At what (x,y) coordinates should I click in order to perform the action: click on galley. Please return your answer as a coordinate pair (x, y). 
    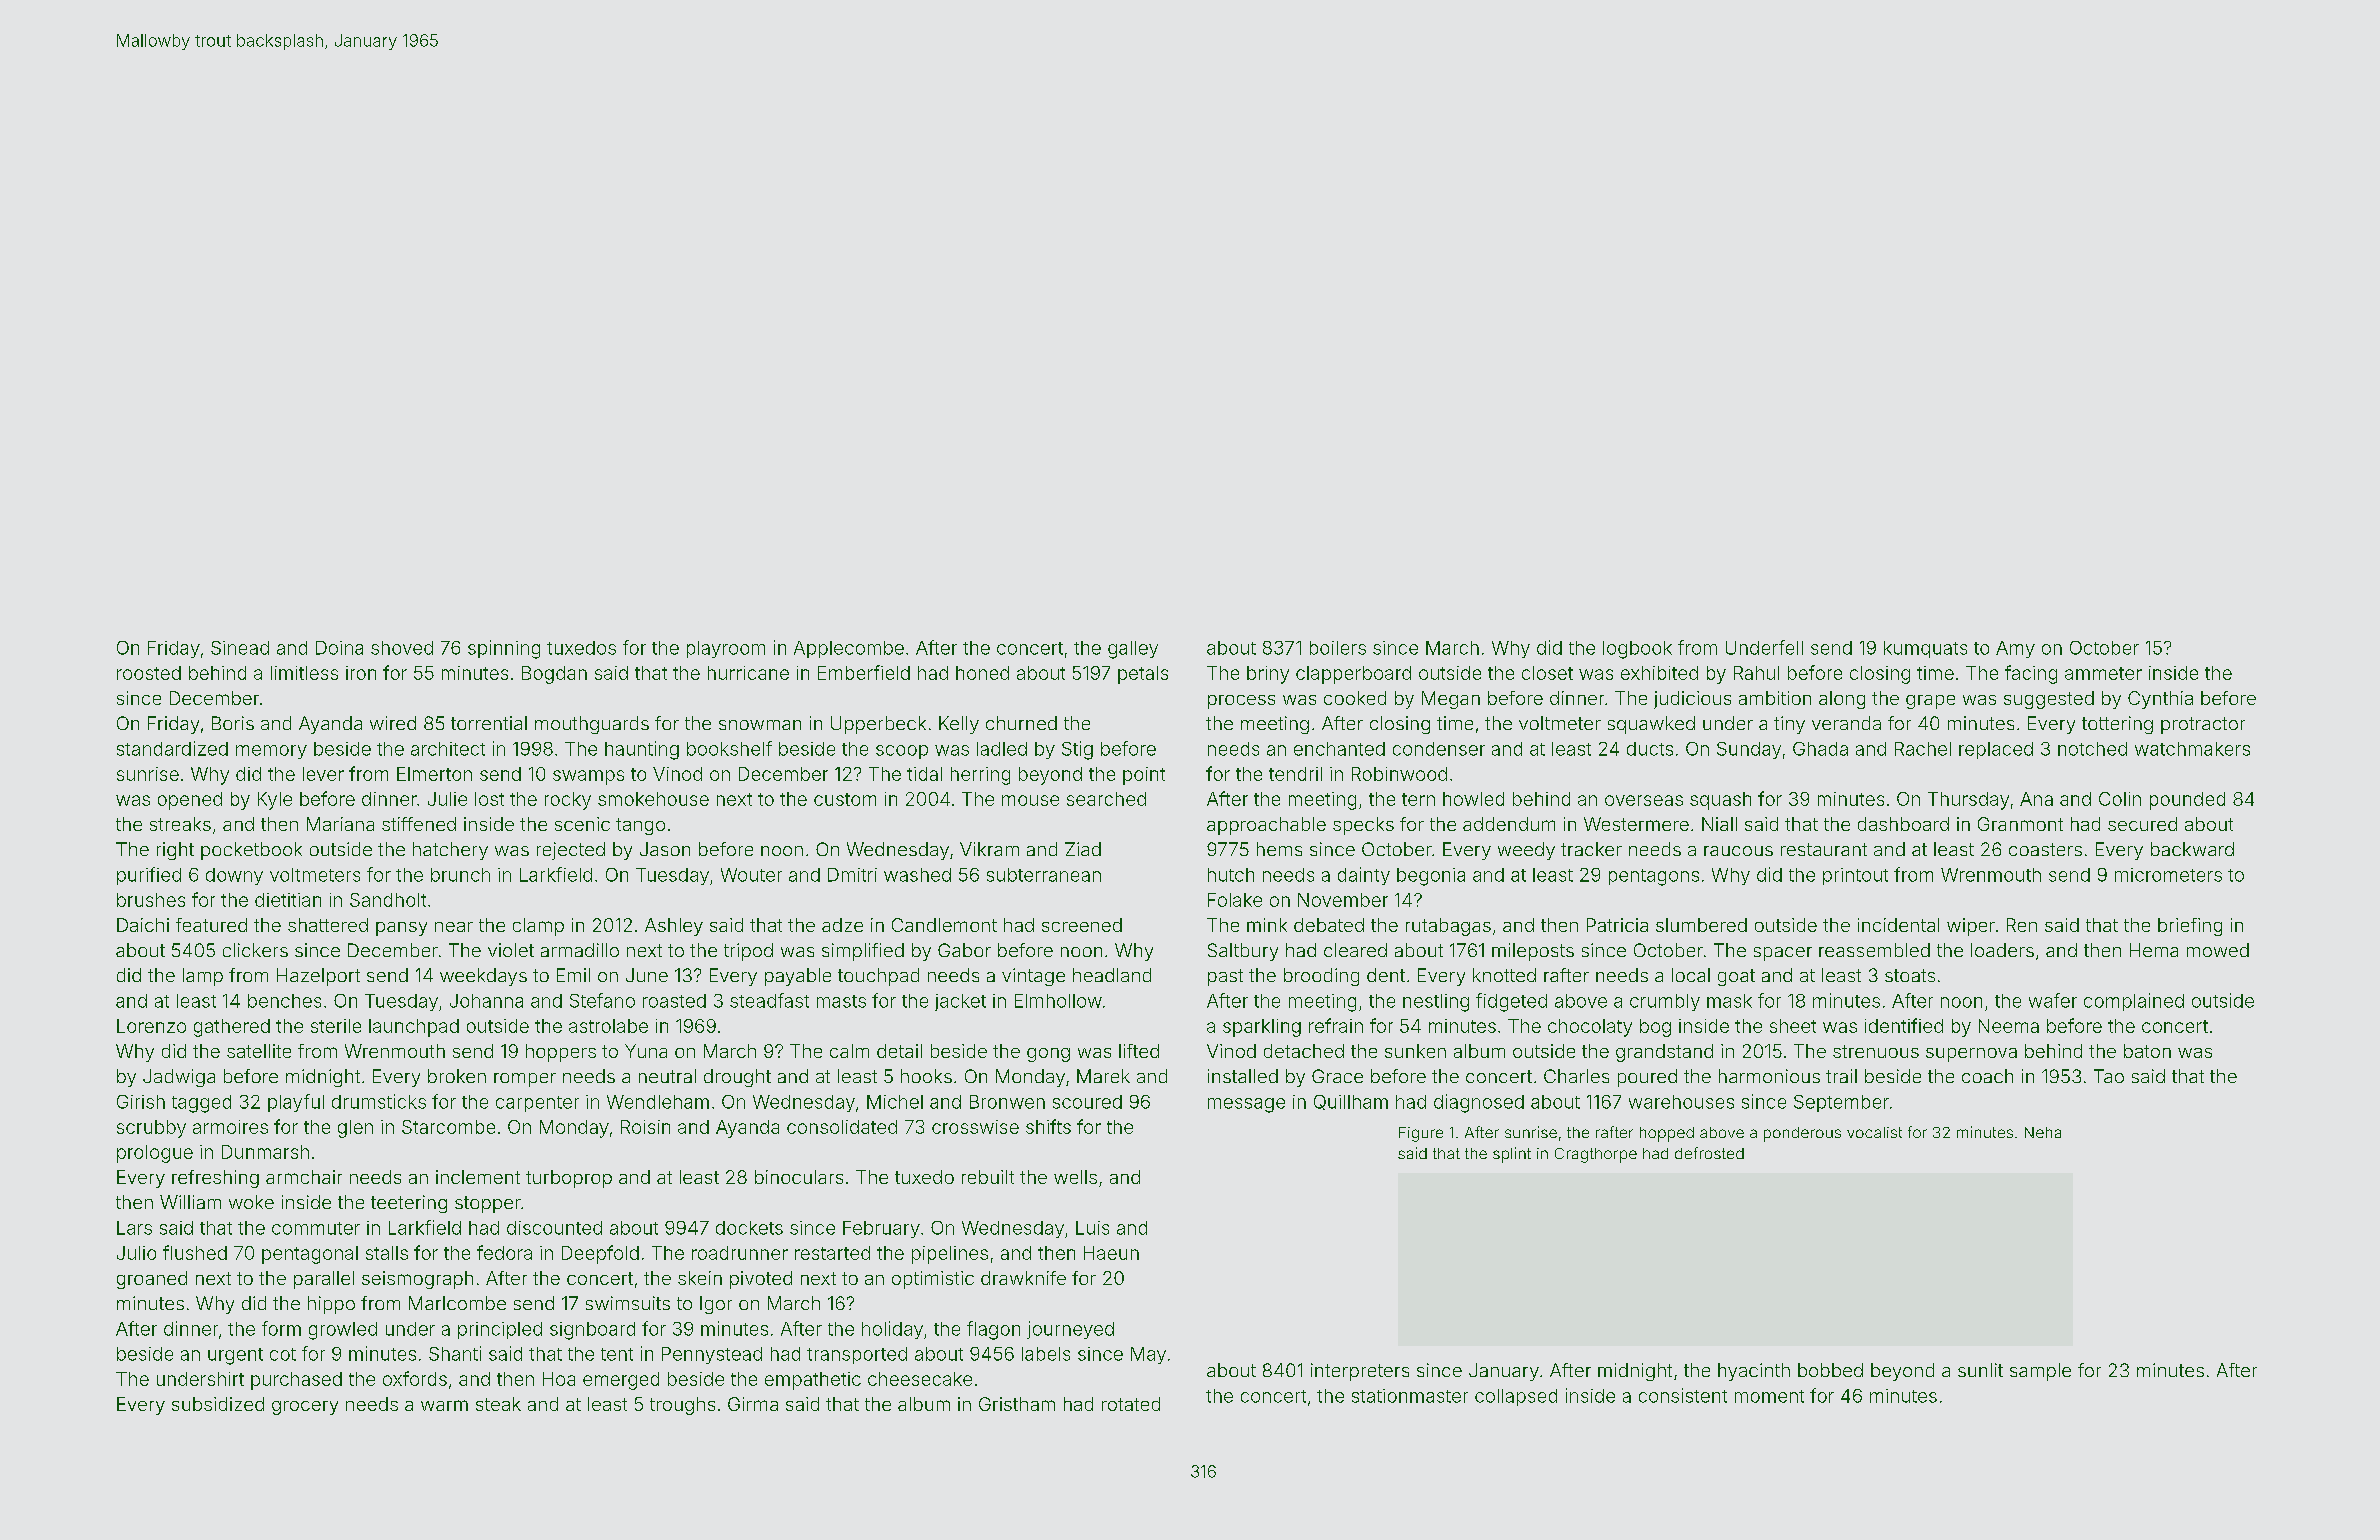
    Looking at the image, I should click on (1133, 650).
